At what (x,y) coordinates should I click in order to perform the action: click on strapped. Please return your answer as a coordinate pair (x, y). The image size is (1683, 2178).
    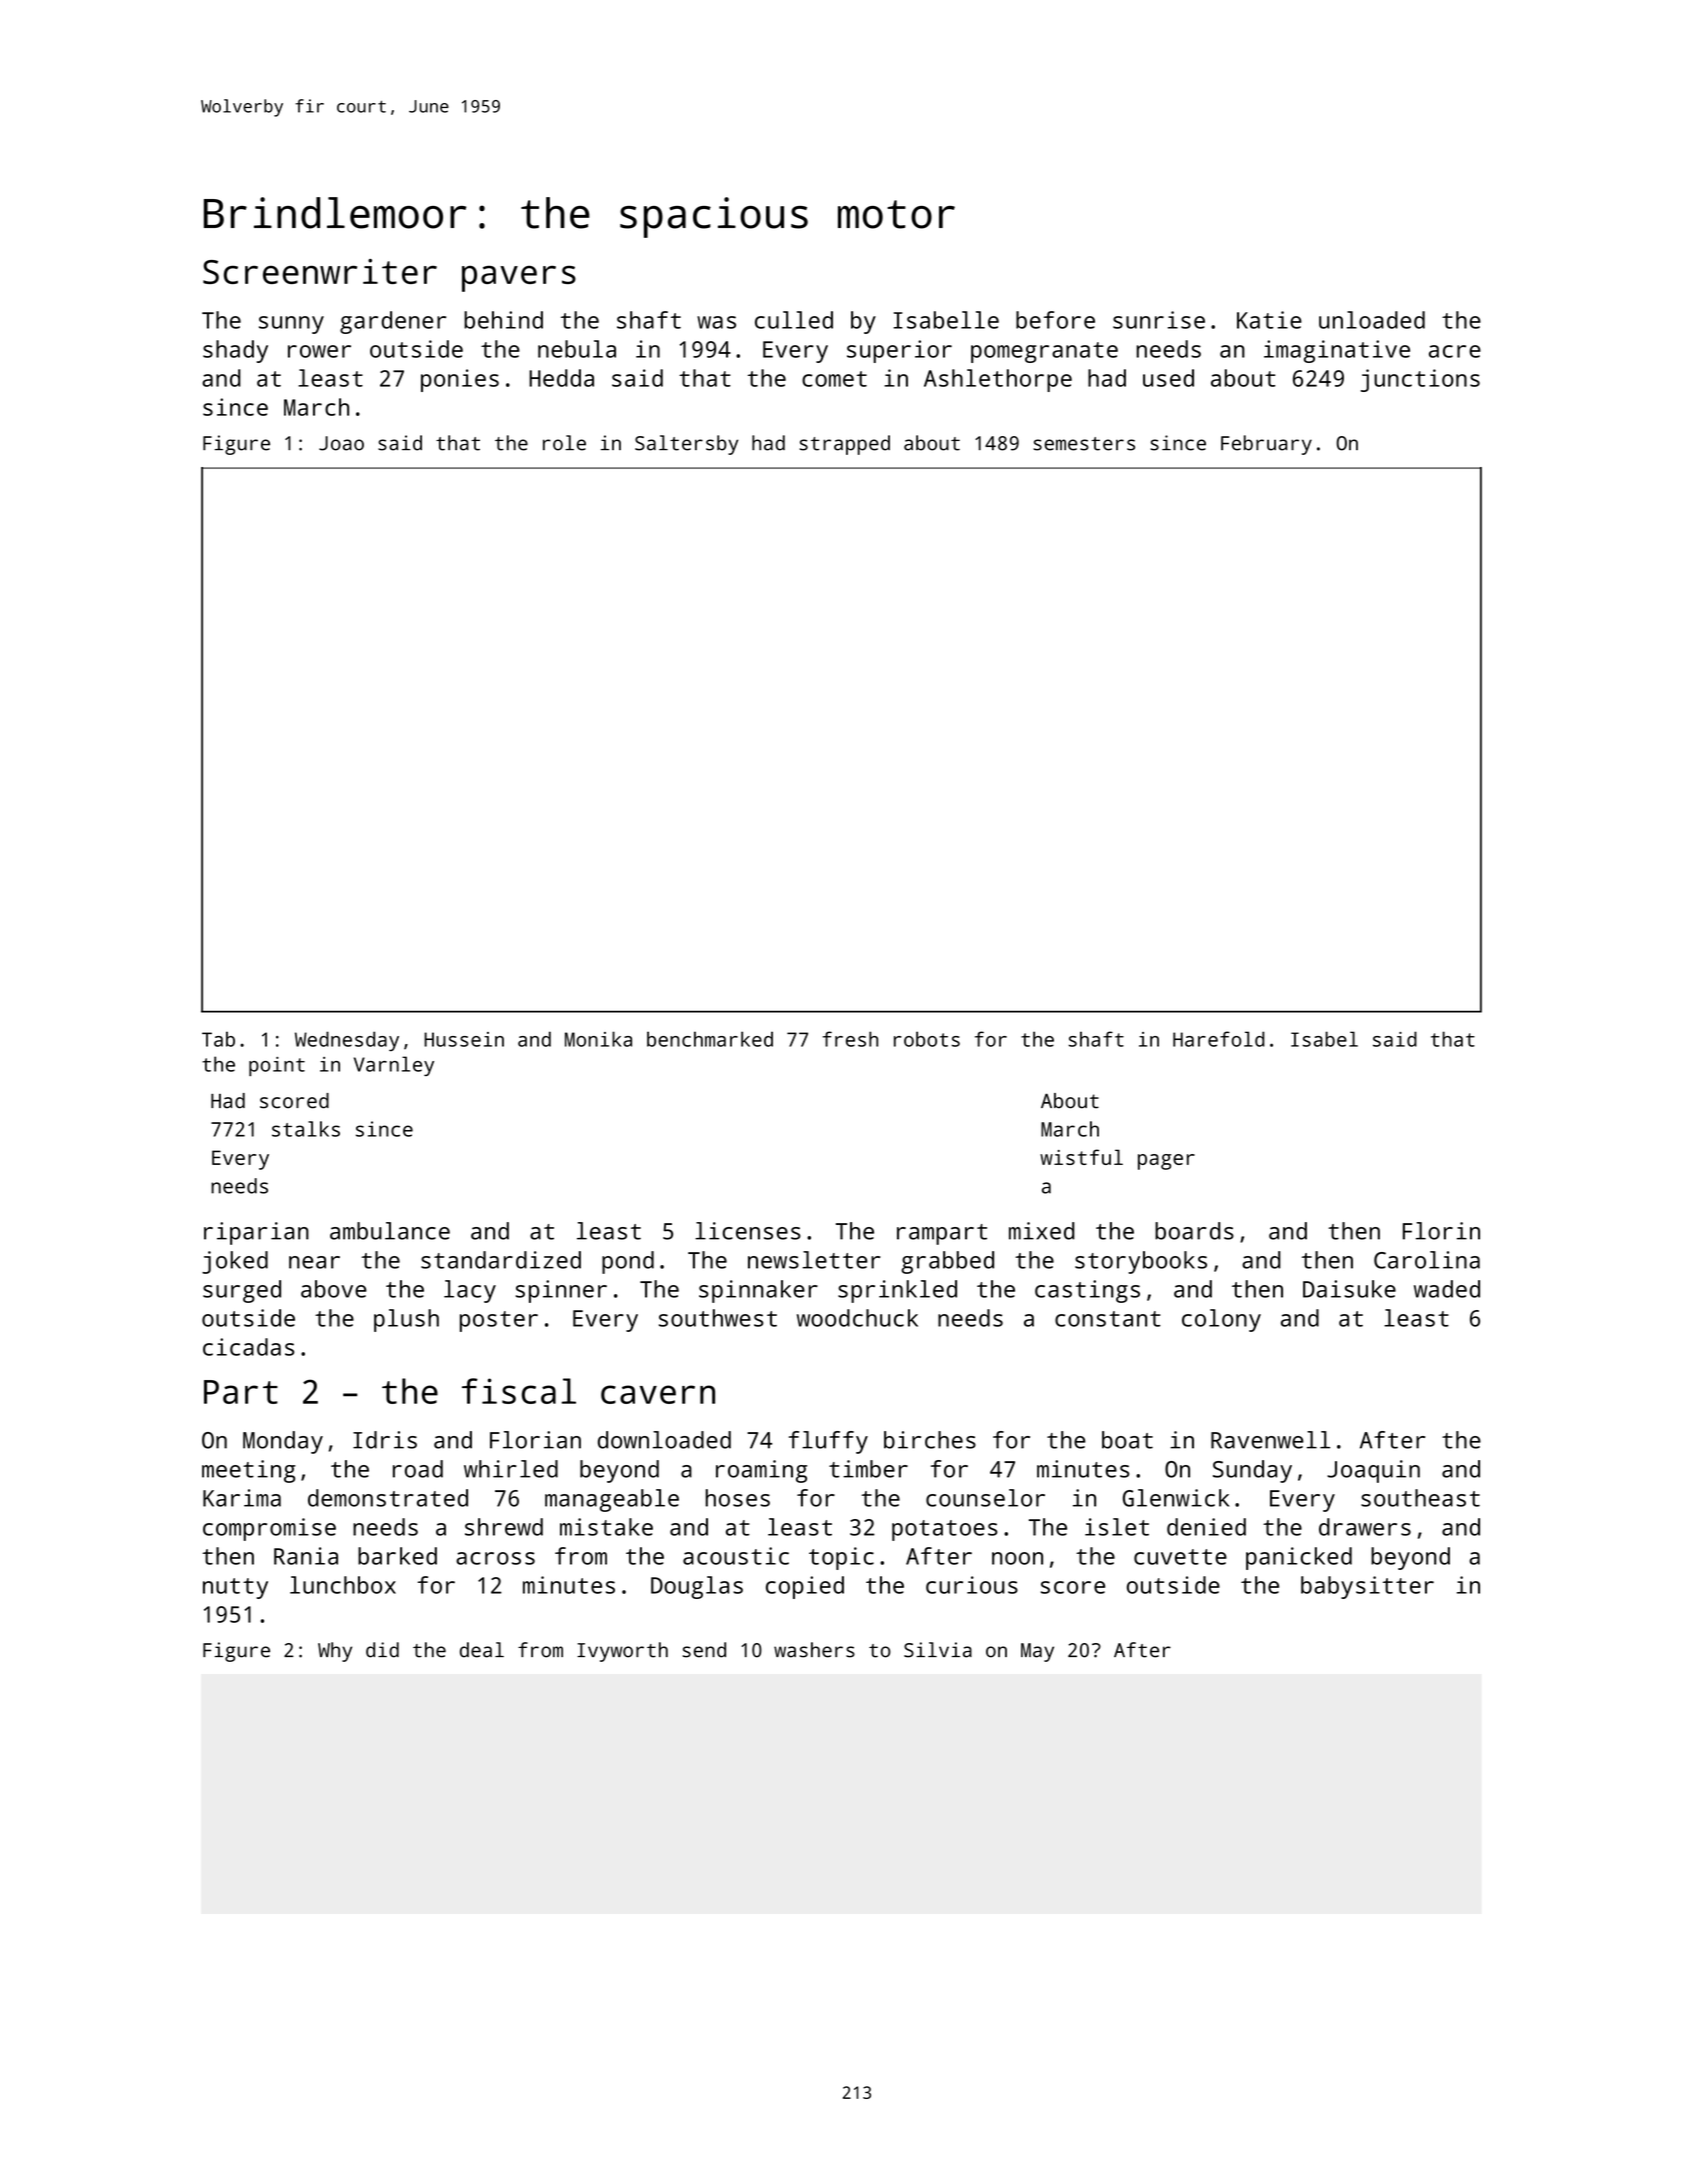
    Looking at the image, I should click on (845, 445).
